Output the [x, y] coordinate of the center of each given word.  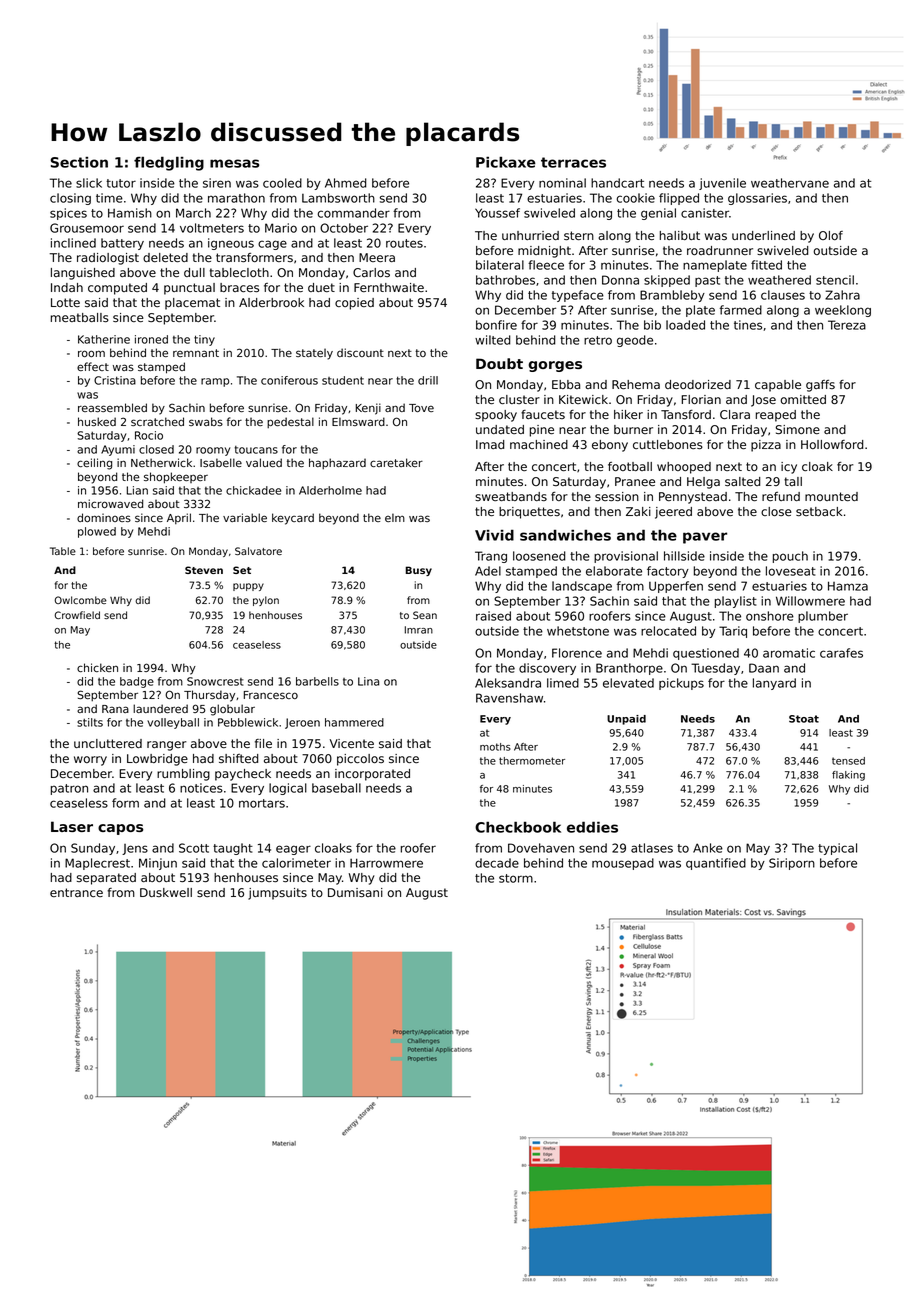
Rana [115, 709]
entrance [76, 892]
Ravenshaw [509, 698]
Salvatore [258, 551]
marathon [236, 198]
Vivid [494, 535]
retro [598, 340]
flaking [848, 776]
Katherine [104, 339]
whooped [684, 468]
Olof [831, 235]
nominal [562, 183]
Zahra [842, 295]
